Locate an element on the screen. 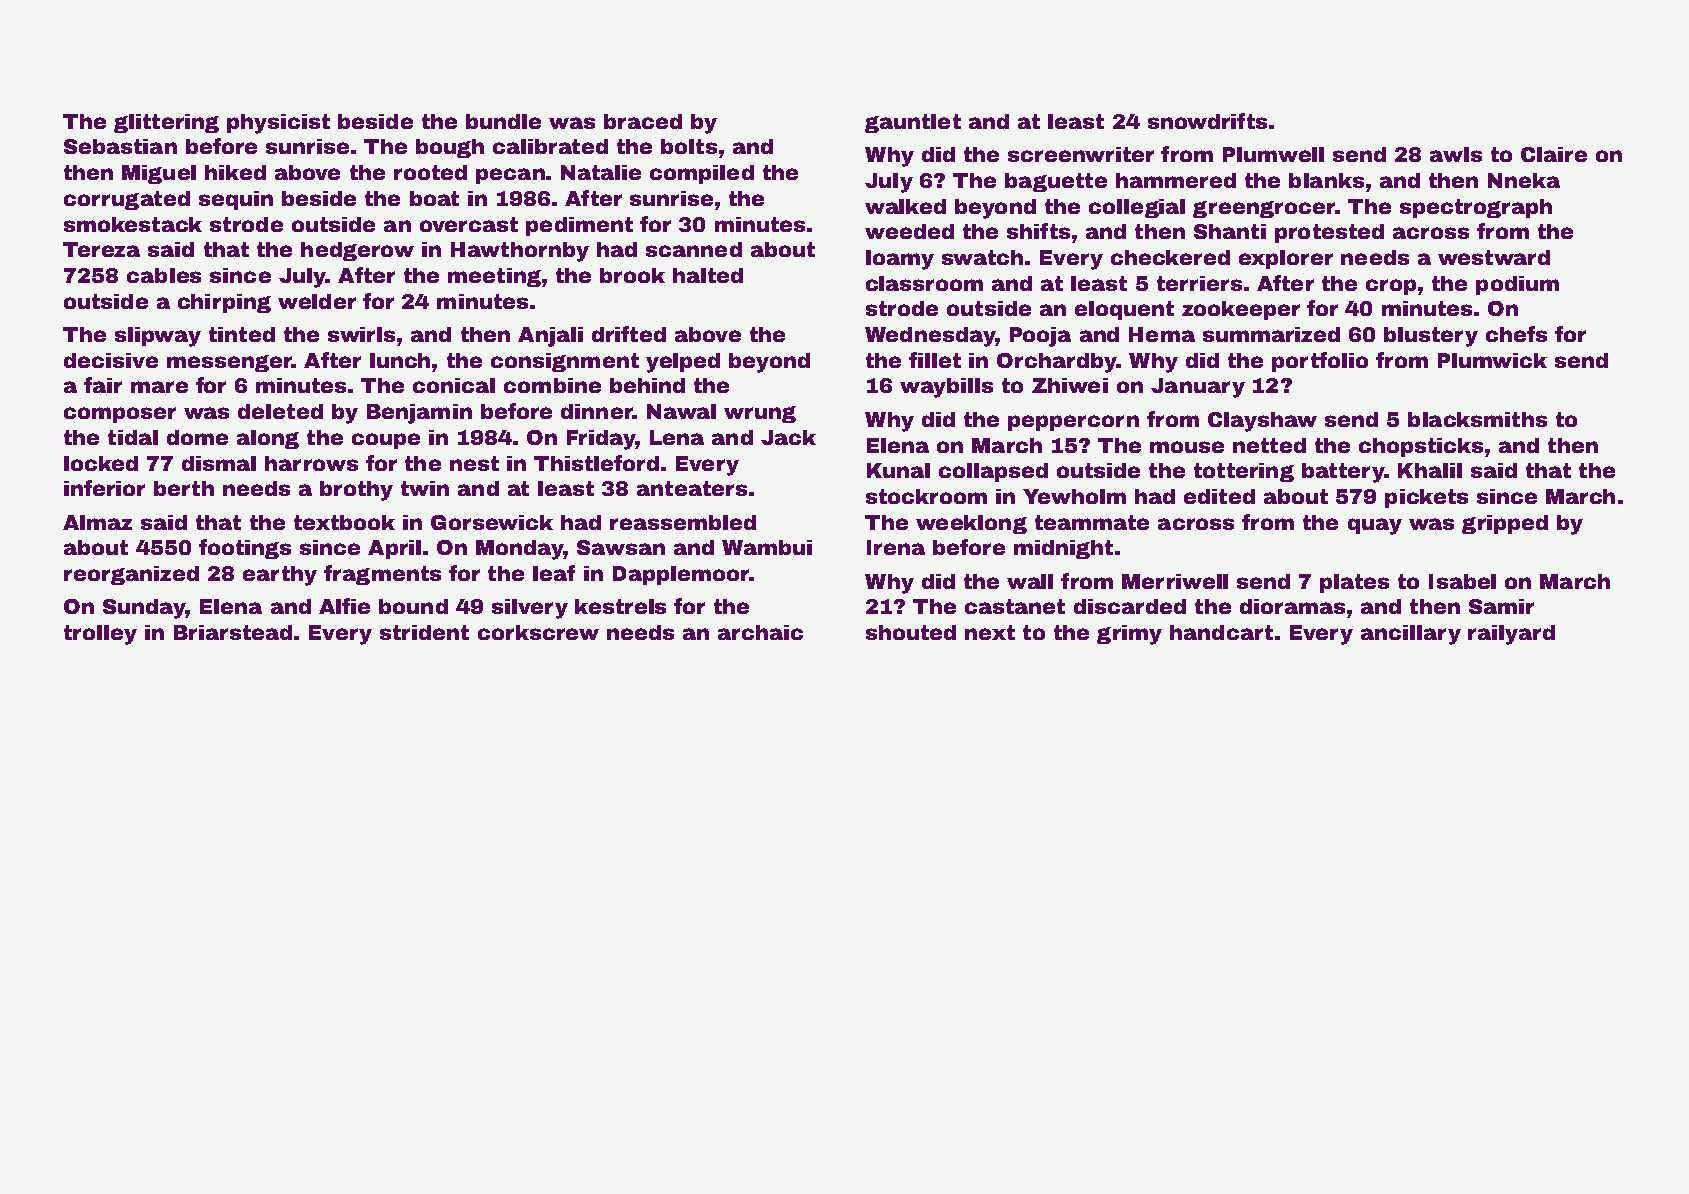 The width and height of the screenshot is (1689, 1194). westward is located at coordinates (1494, 257).
